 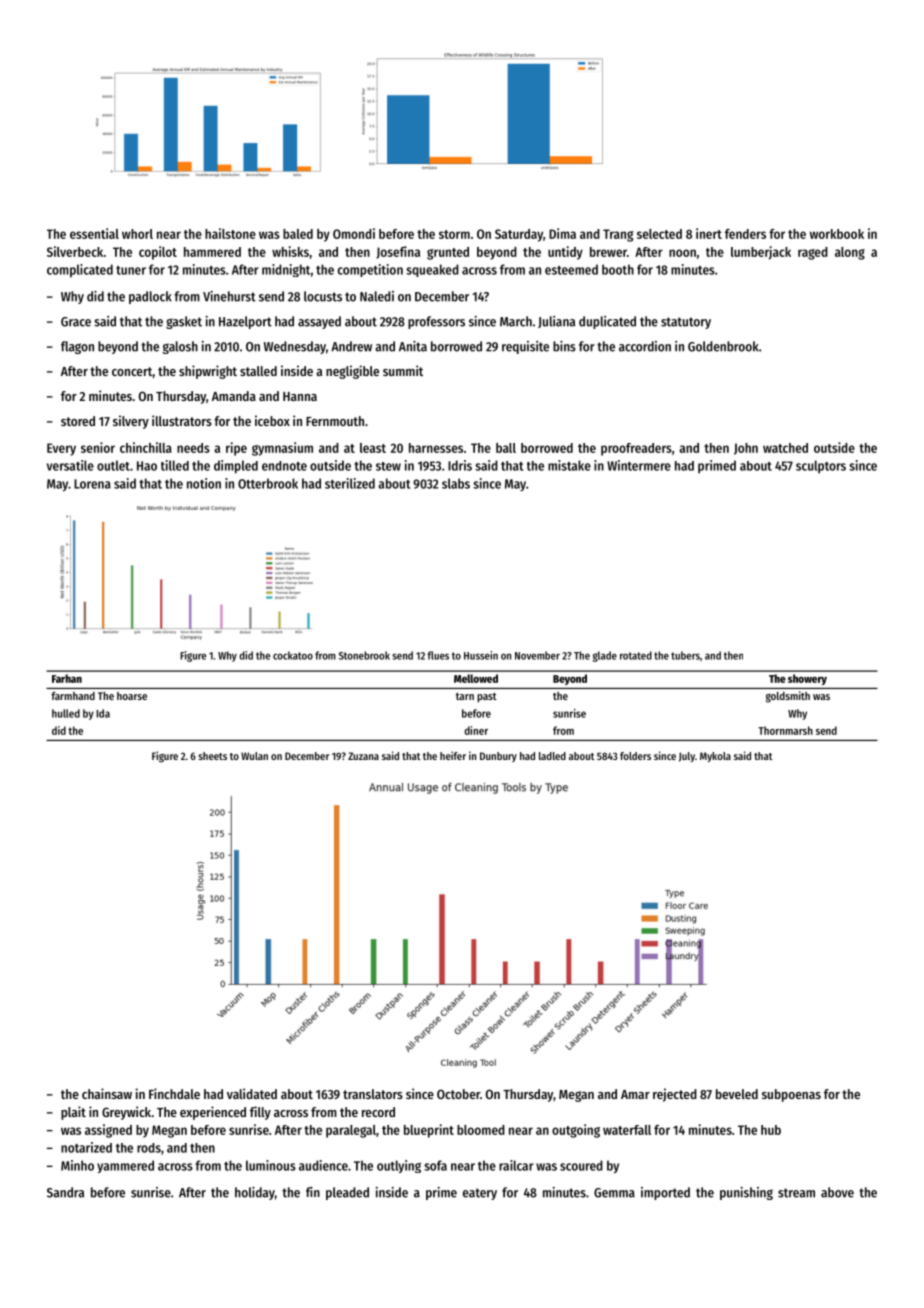 I want to click on sculptors, so click(x=821, y=466).
